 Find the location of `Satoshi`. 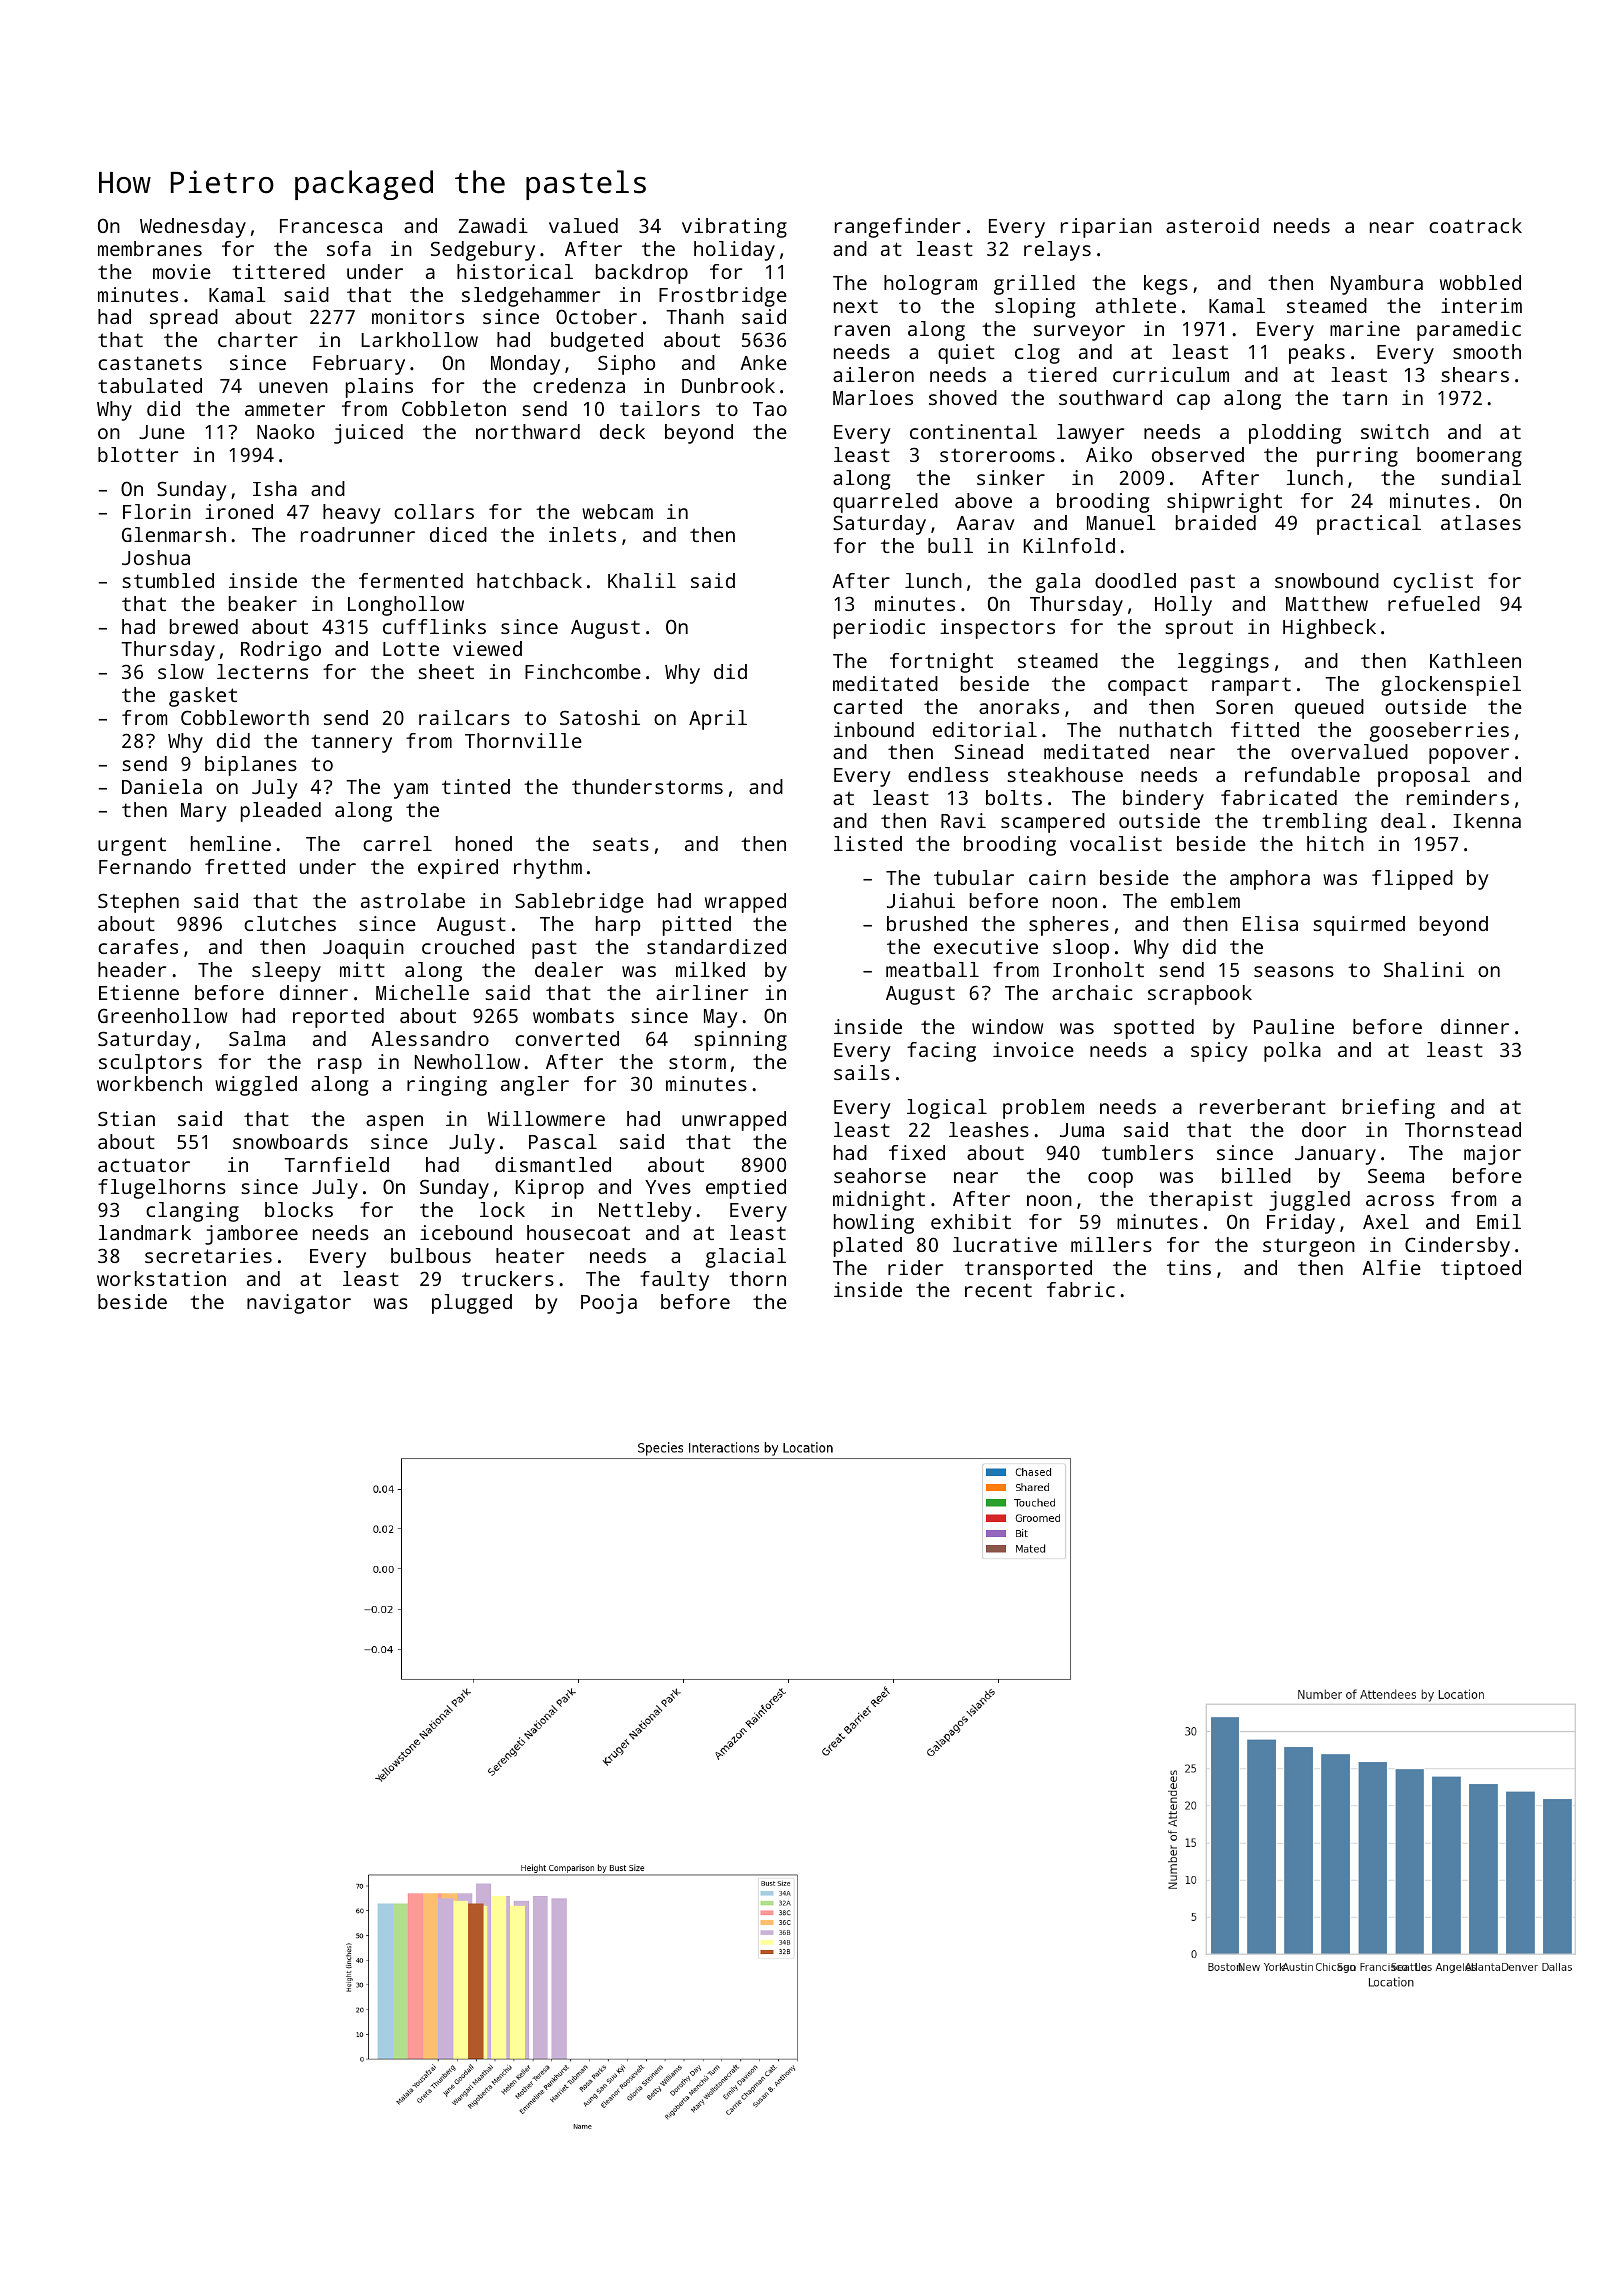

Satoshi is located at coordinates (600, 717).
